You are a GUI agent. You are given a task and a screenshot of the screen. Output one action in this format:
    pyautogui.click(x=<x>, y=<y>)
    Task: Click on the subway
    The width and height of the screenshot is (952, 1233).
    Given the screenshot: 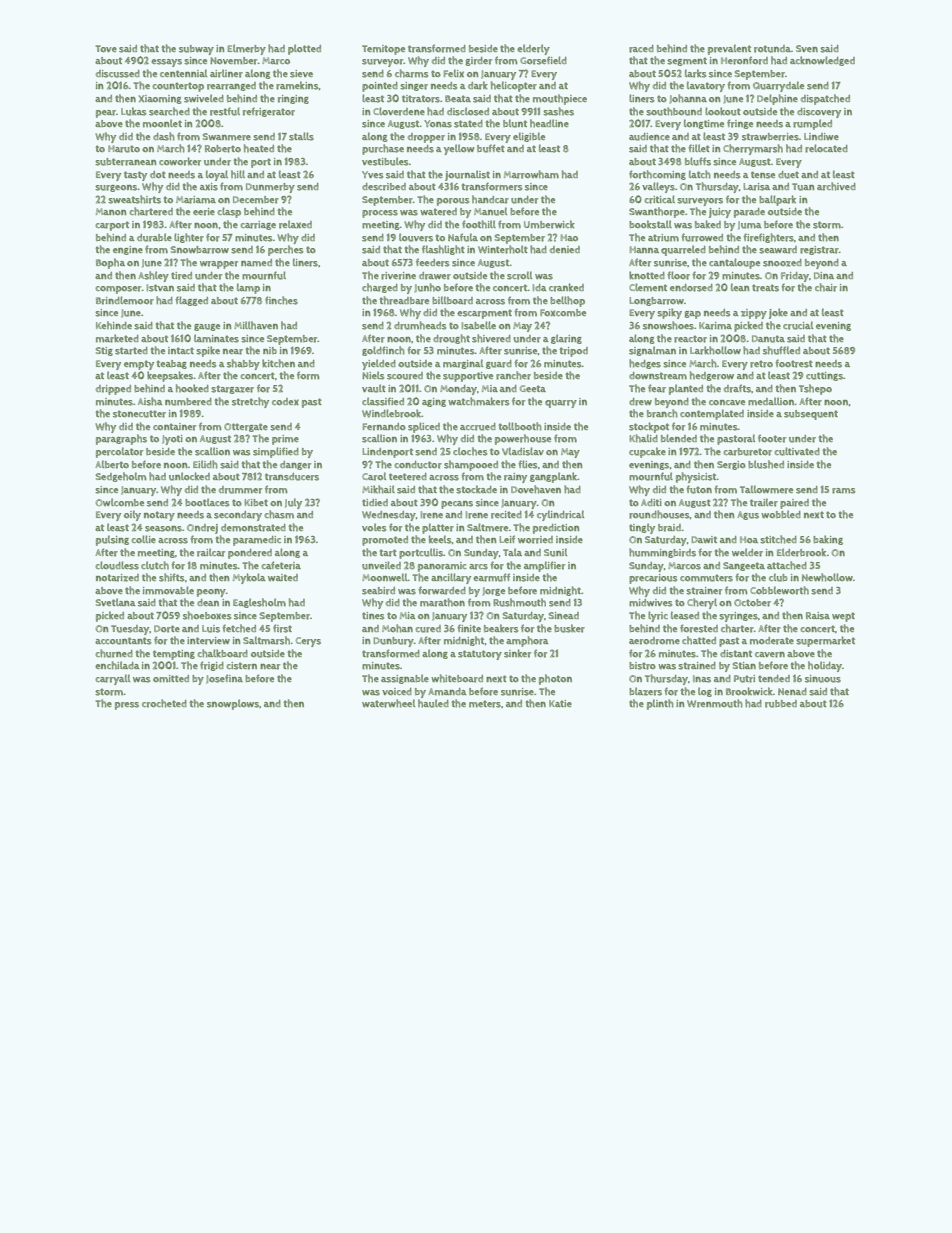 What is the action you would take?
    pyautogui.click(x=196, y=50)
